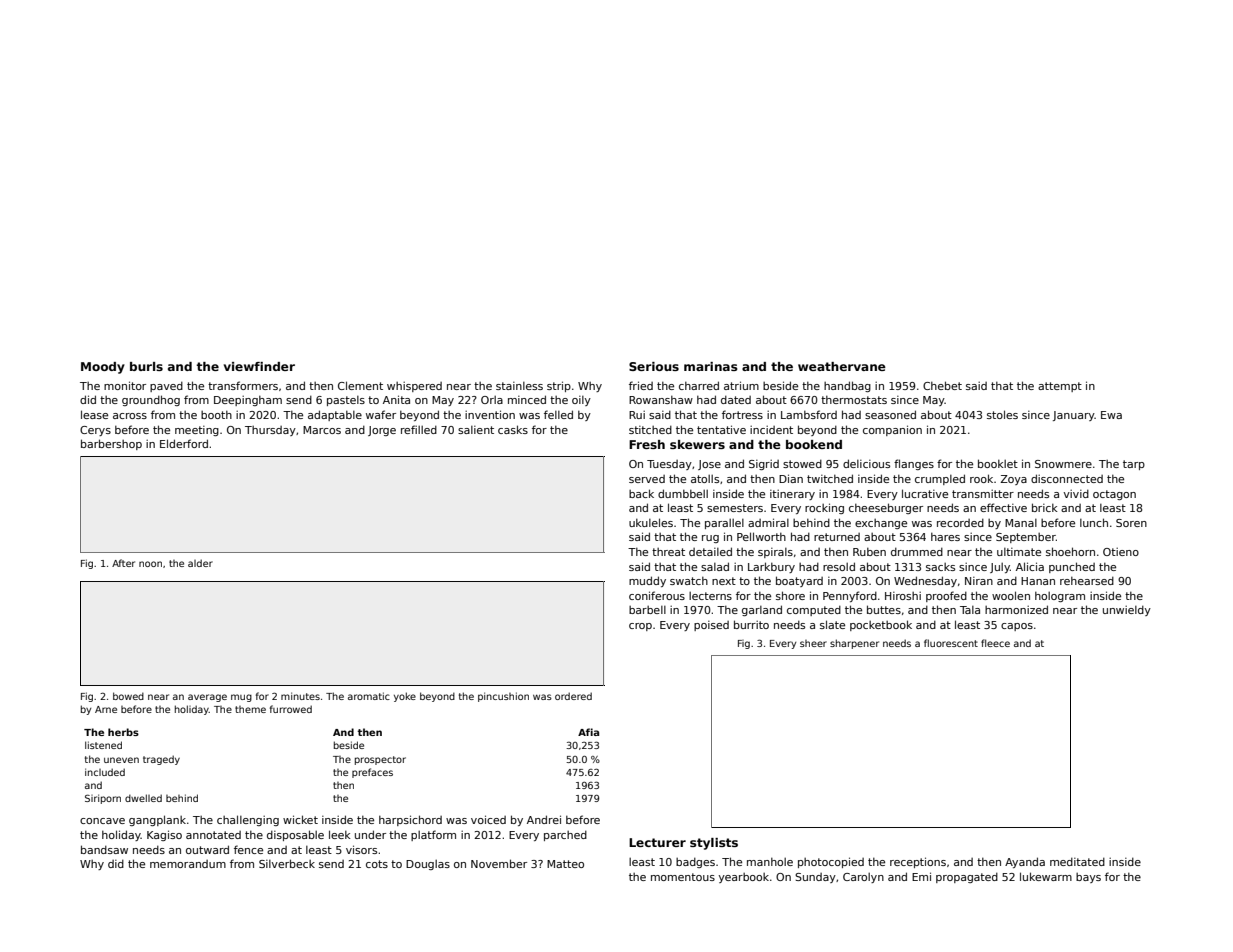  Describe the element at coordinates (1013, 480) in the page. I see `Zoya` at that location.
